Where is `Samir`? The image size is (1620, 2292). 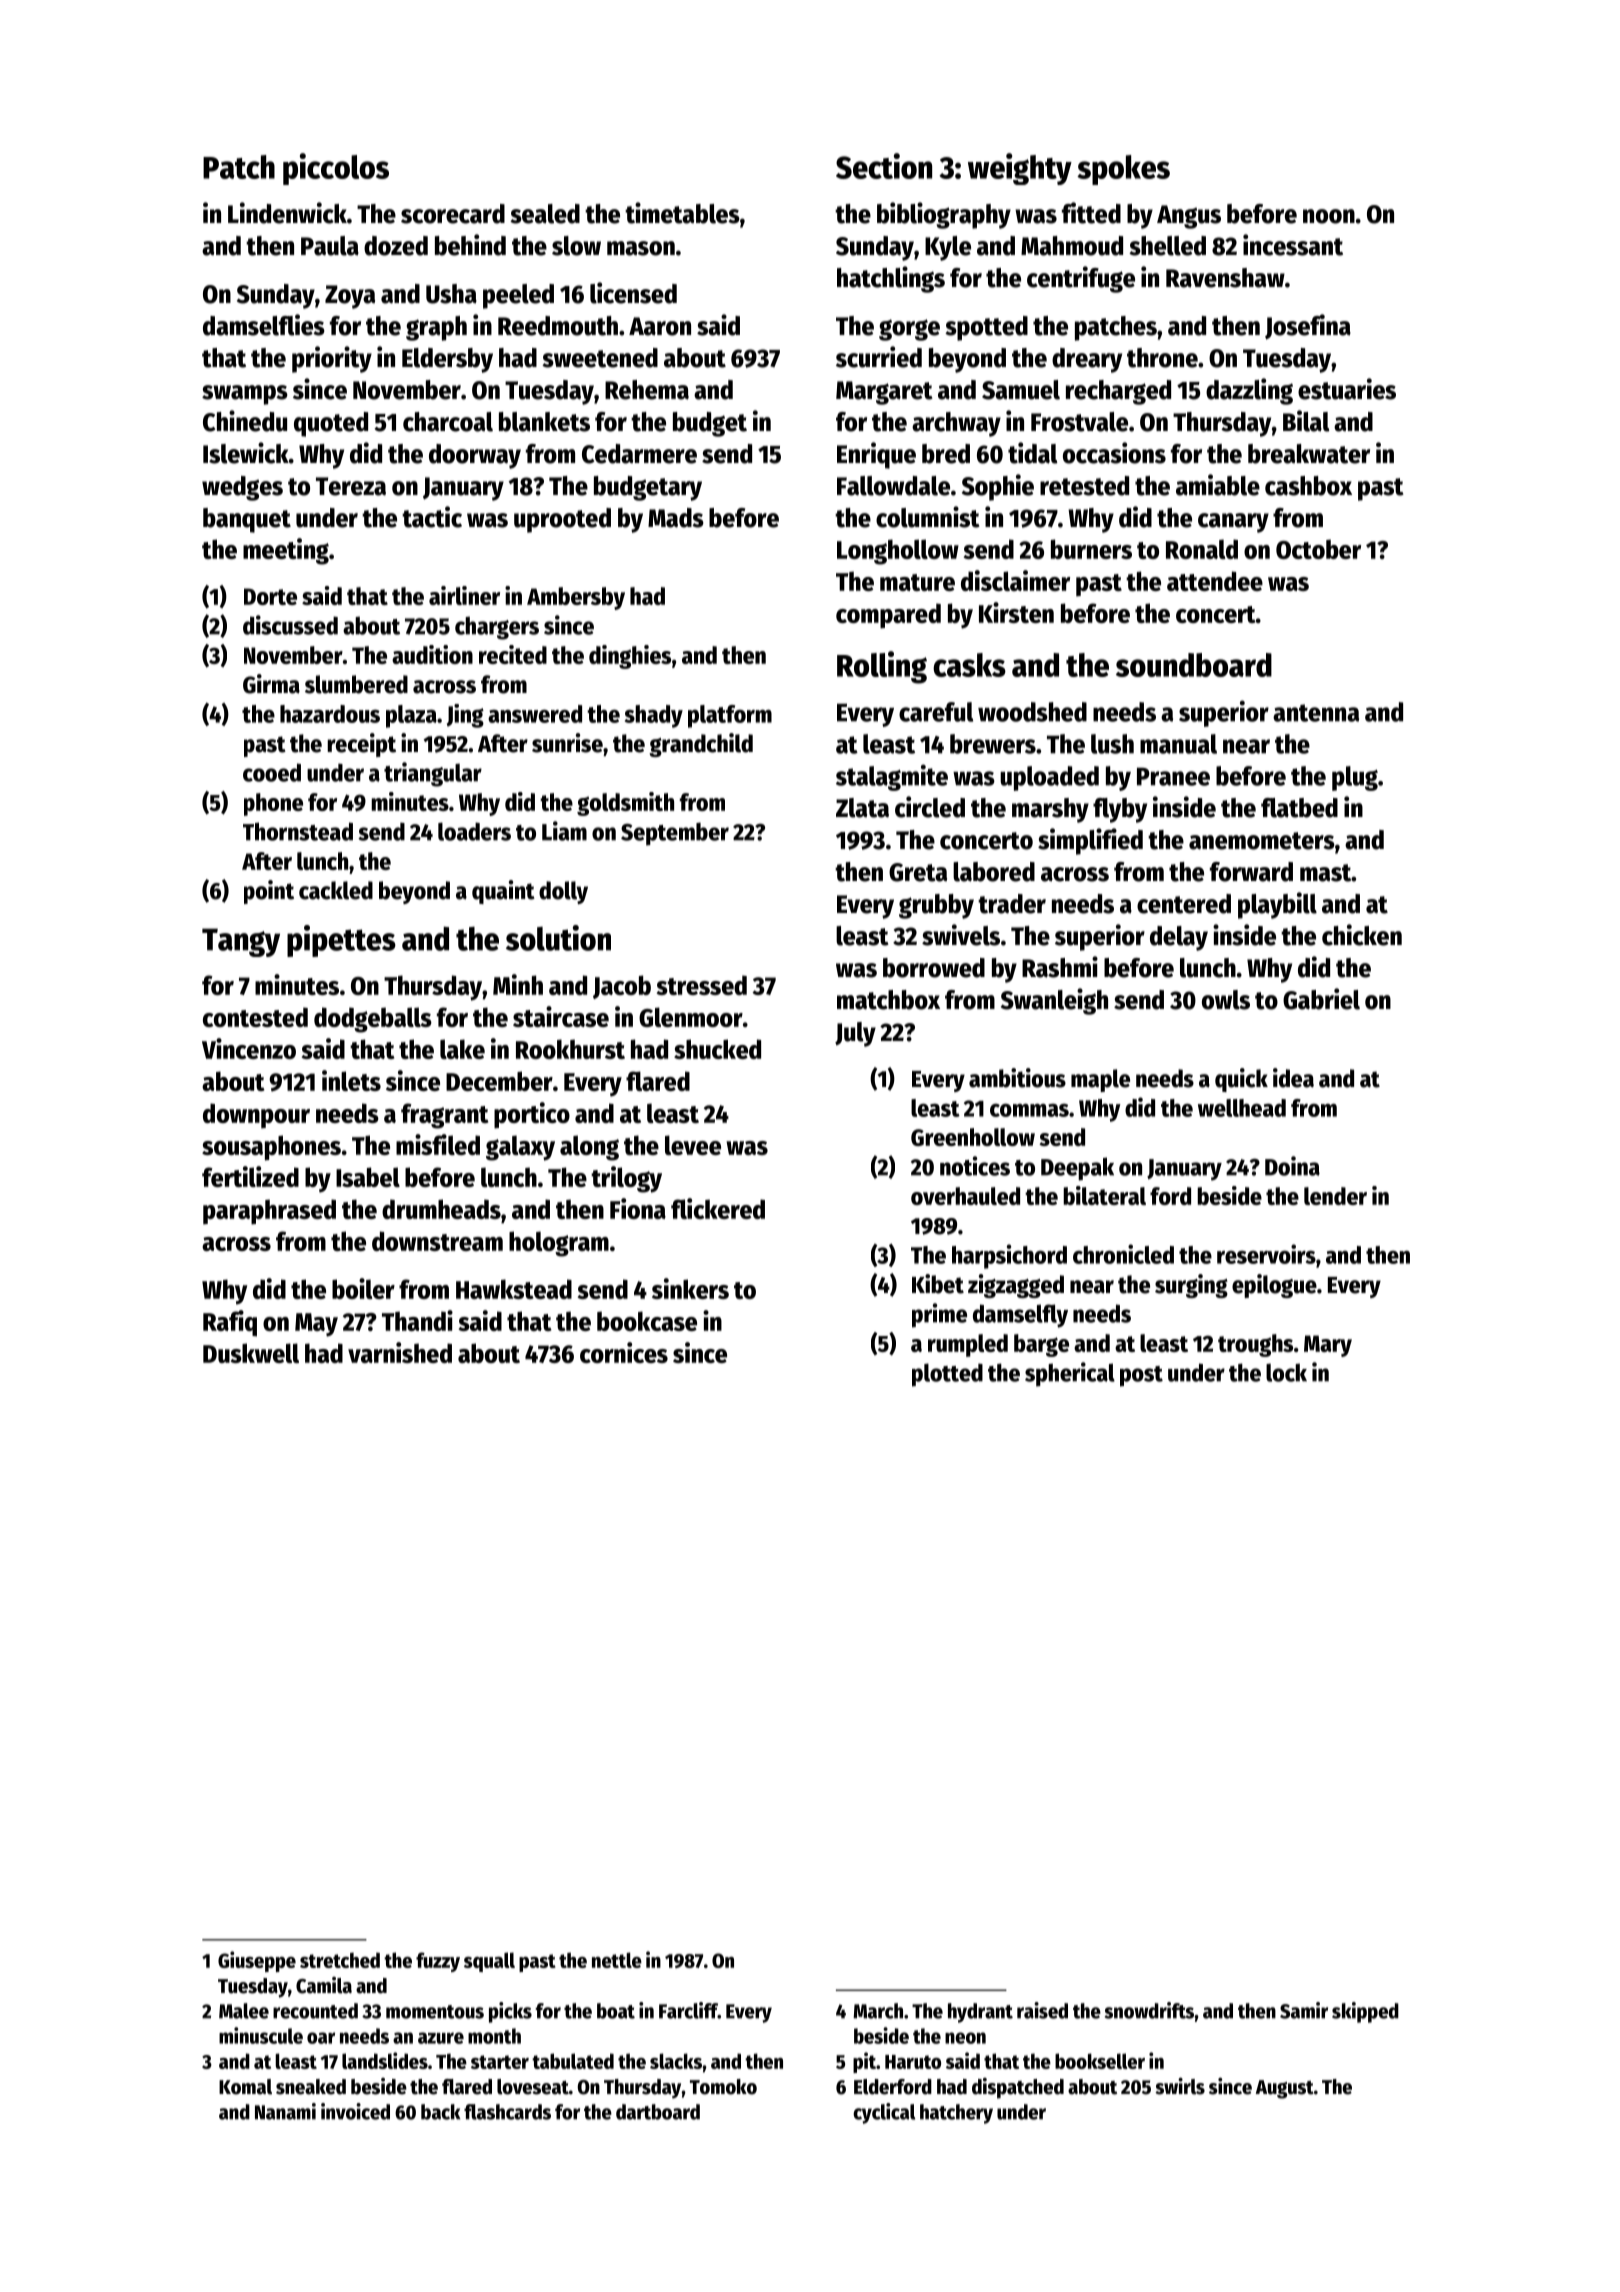 Samir is located at coordinates (1304, 2010).
